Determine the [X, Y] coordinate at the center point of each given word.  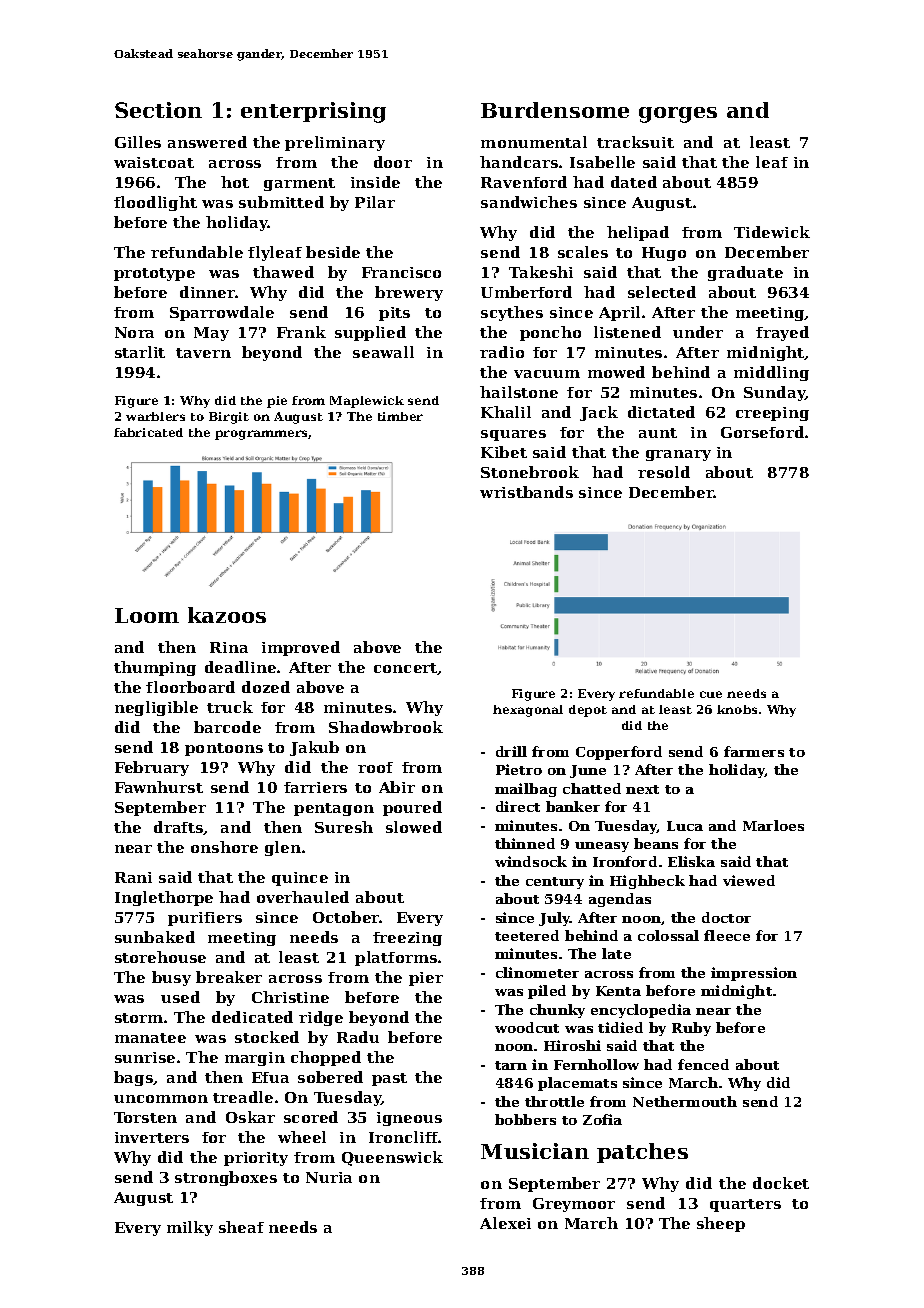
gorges [678, 115]
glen [283, 848]
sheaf [241, 1227]
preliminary [335, 143]
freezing [407, 939]
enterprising [313, 112]
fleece [727, 935]
